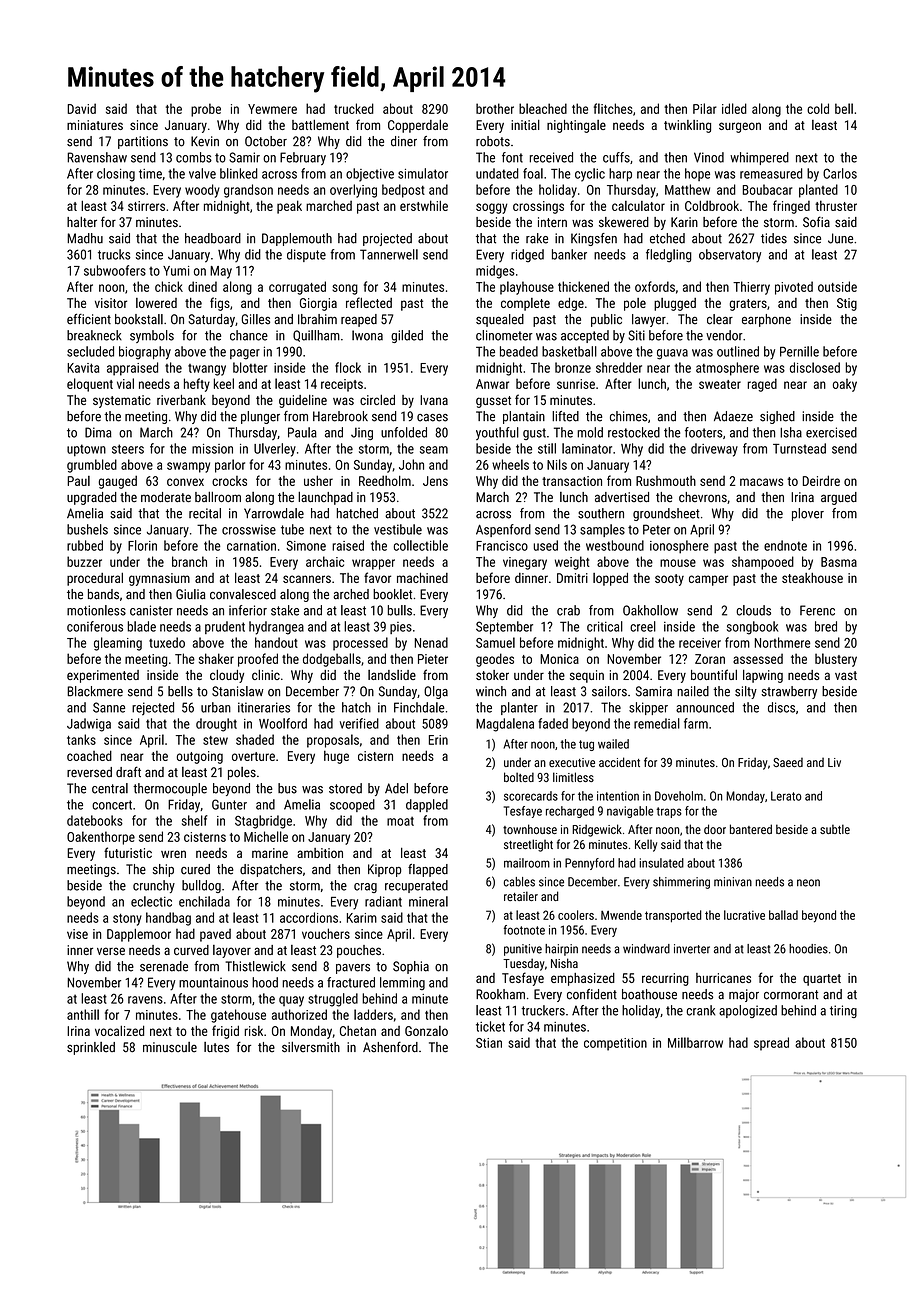 This screenshot has width=924, height=1308. What do you see at coordinates (746, 692) in the screenshot?
I see `silty` at bounding box center [746, 692].
